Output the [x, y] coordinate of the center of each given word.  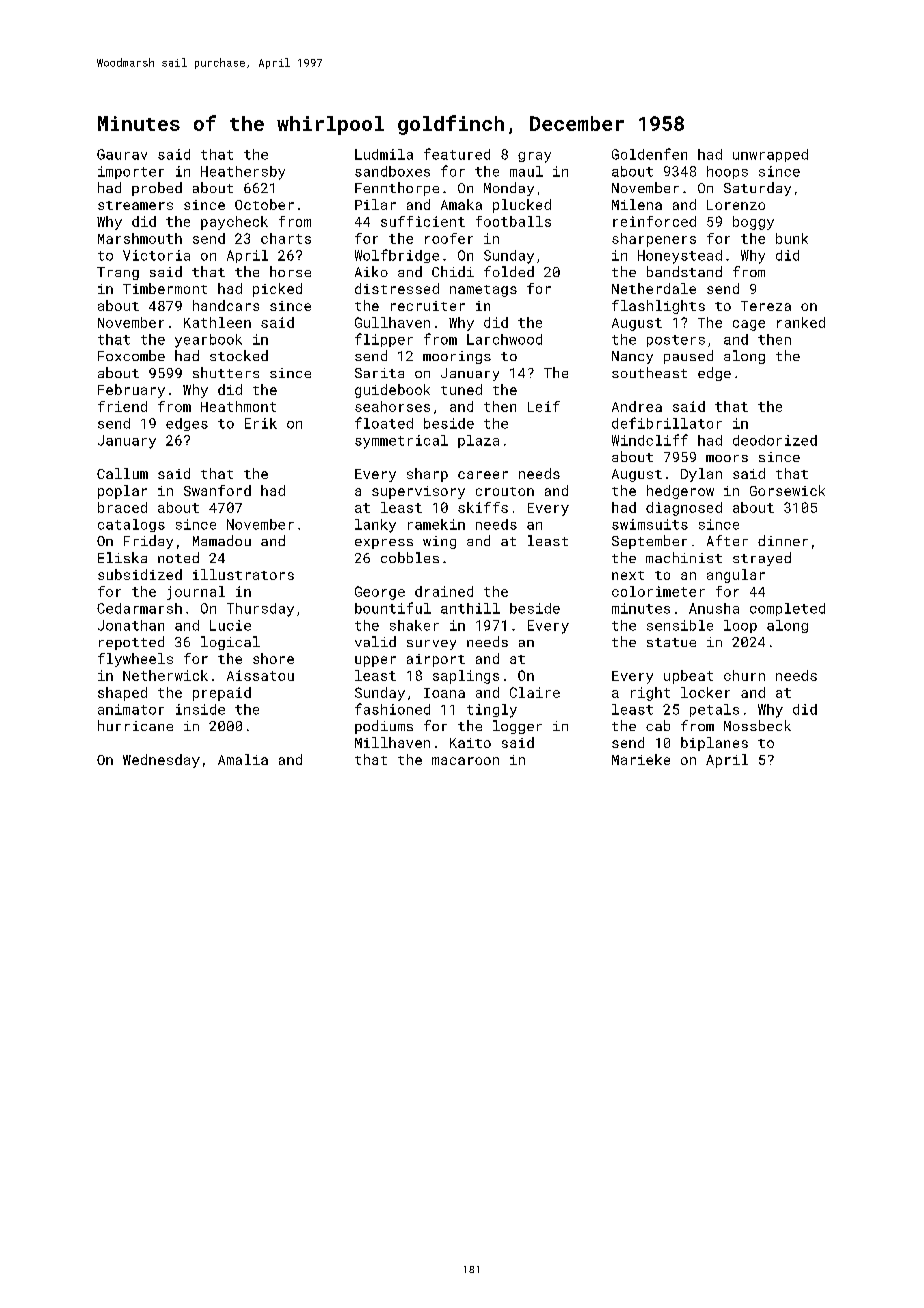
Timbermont [165, 288]
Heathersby [243, 173]
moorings [457, 357]
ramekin [436, 524]
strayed [762, 559]
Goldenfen [649, 154]
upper [375, 661]
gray [534, 157]
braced [122, 507]
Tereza [766, 306]
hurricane [135, 725]
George [380, 593]
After [727, 540]
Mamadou [222, 540]
